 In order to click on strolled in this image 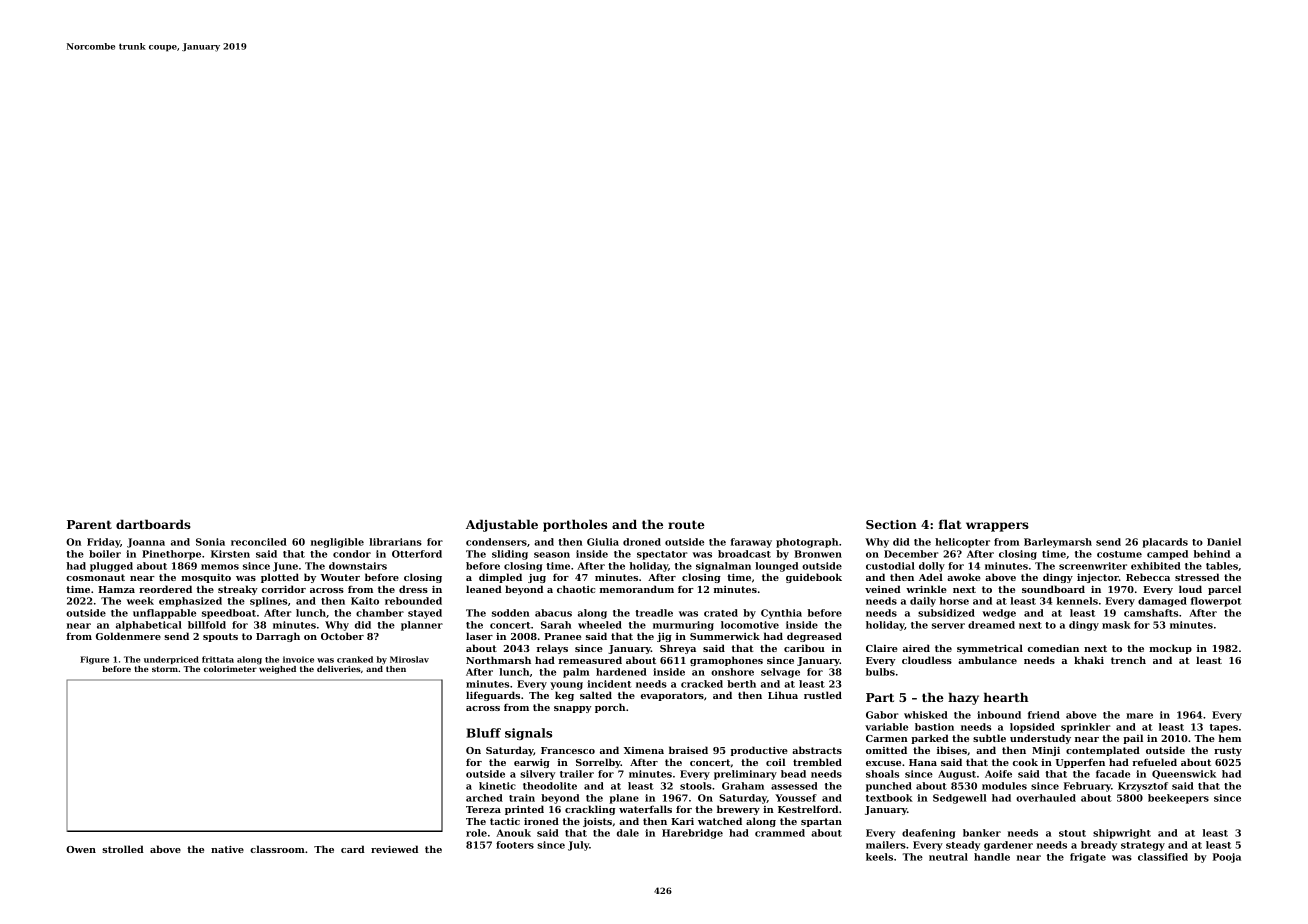, I will do `click(123, 849)`.
